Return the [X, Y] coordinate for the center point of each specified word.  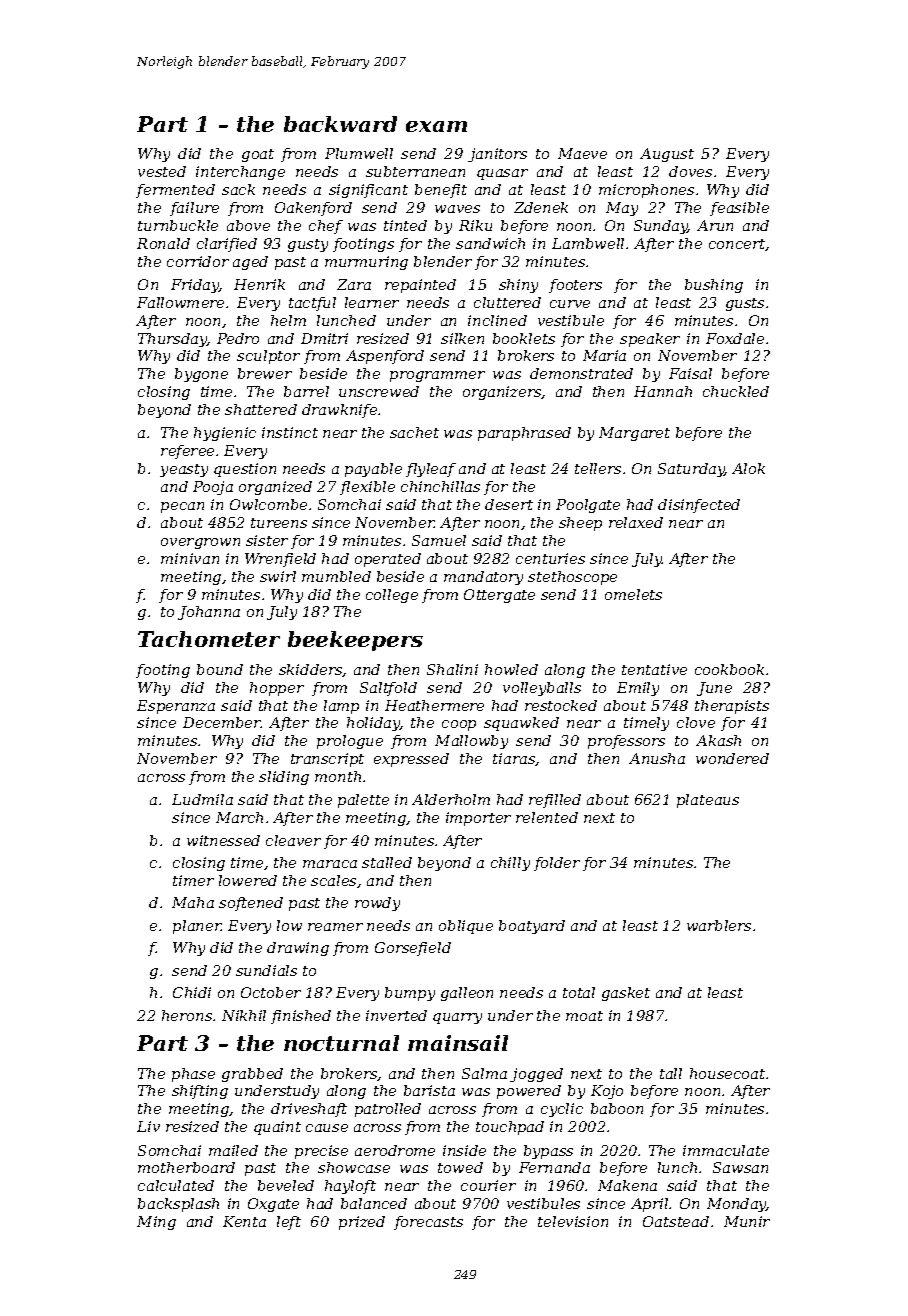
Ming [156, 1223]
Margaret [634, 434]
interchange [240, 173]
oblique [466, 927]
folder [557, 864]
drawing [298, 949]
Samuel [439, 540]
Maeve [582, 153]
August [667, 155]
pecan [182, 507]
